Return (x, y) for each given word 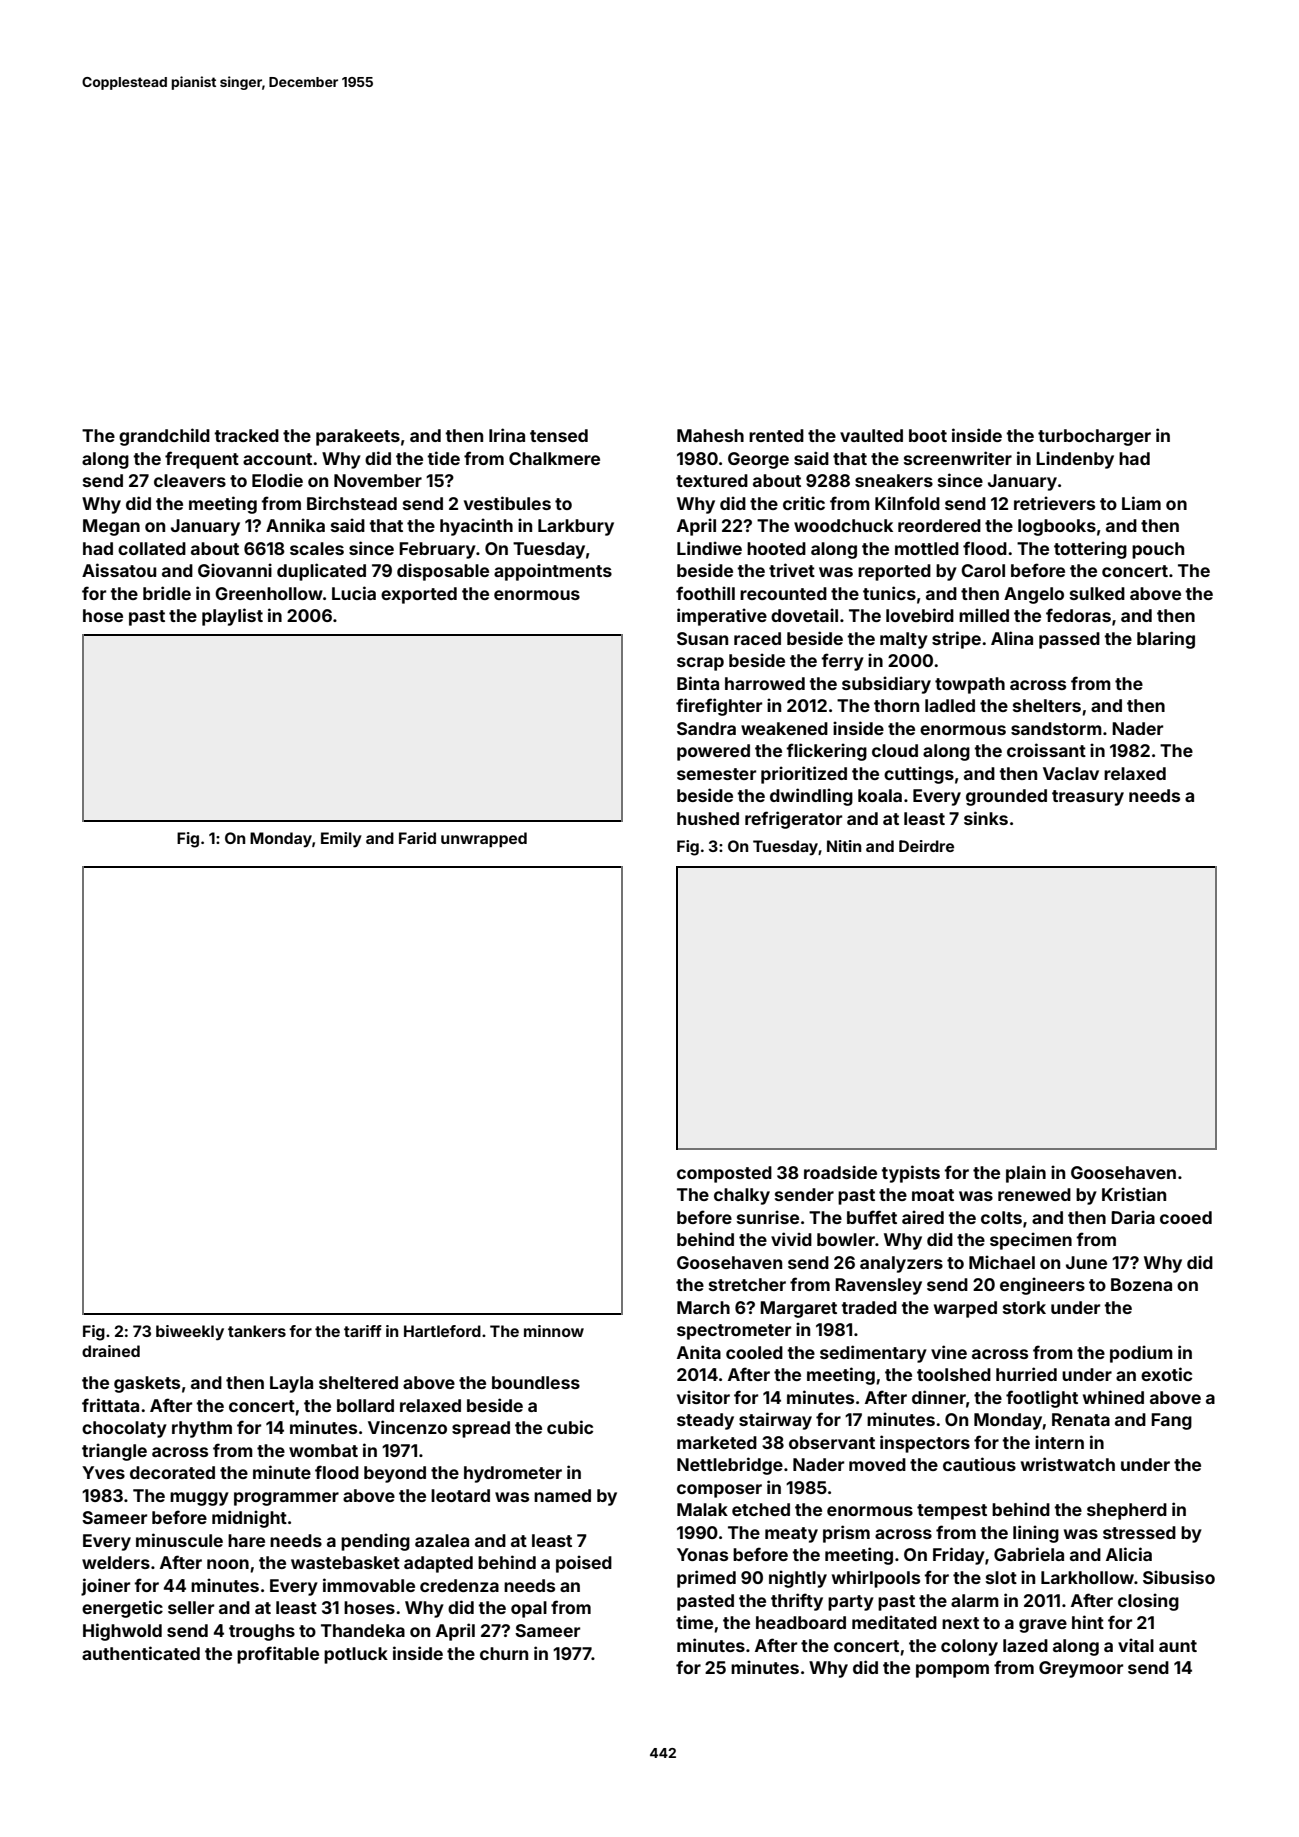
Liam (1141, 503)
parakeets (358, 437)
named (562, 1495)
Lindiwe (709, 548)
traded (869, 1307)
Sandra (706, 728)
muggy (199, 1499)
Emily (341, 840)
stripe (956, 640)
